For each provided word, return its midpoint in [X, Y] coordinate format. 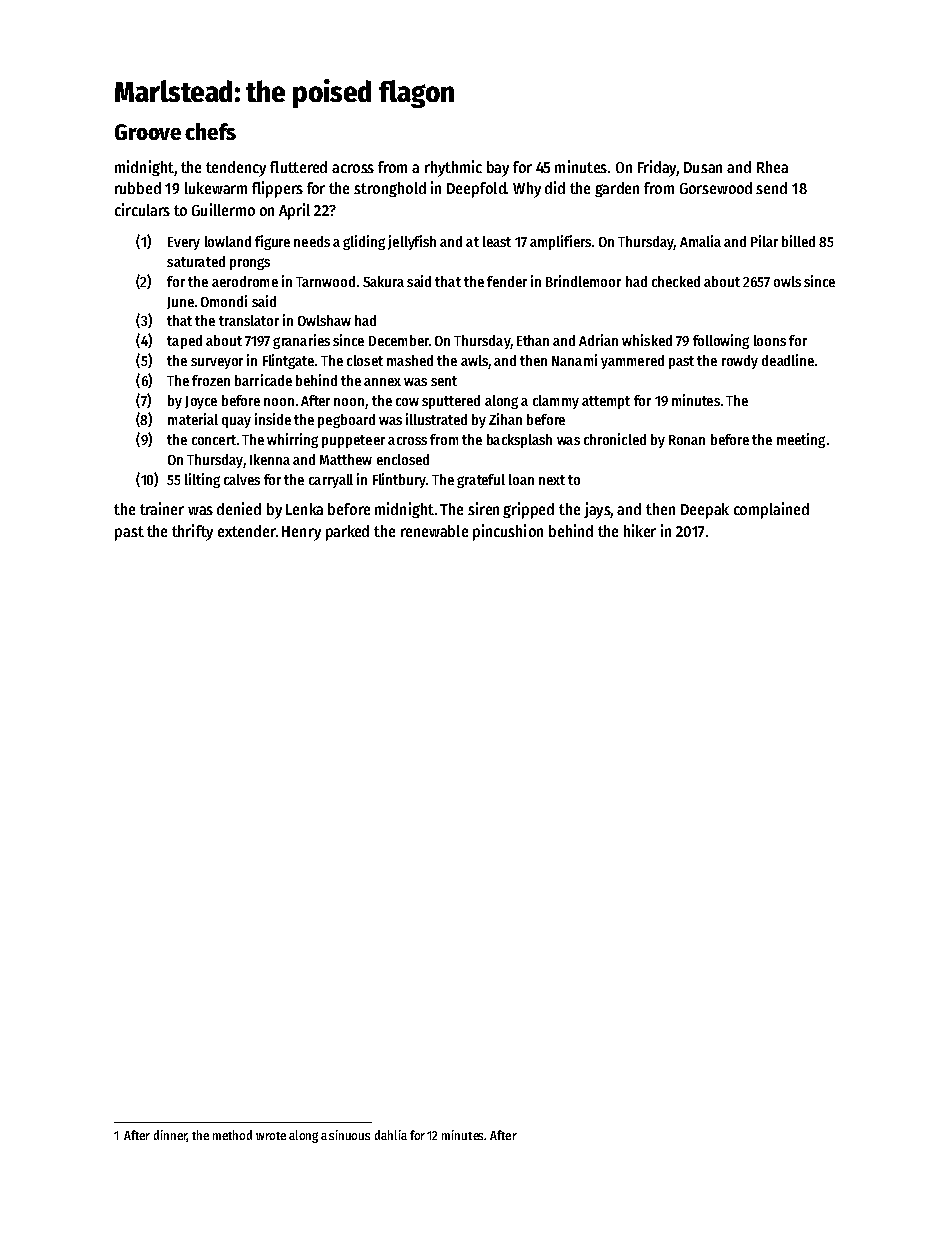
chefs [210, 131]
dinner [170, 1136]
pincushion [508, 532]
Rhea [772, 167]
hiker [640, 530]
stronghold [390, 189]
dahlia [391, 1135]
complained [771, 510]
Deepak [705, 511]
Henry [301, 533]
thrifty [192, 532]
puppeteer [353, 441]
